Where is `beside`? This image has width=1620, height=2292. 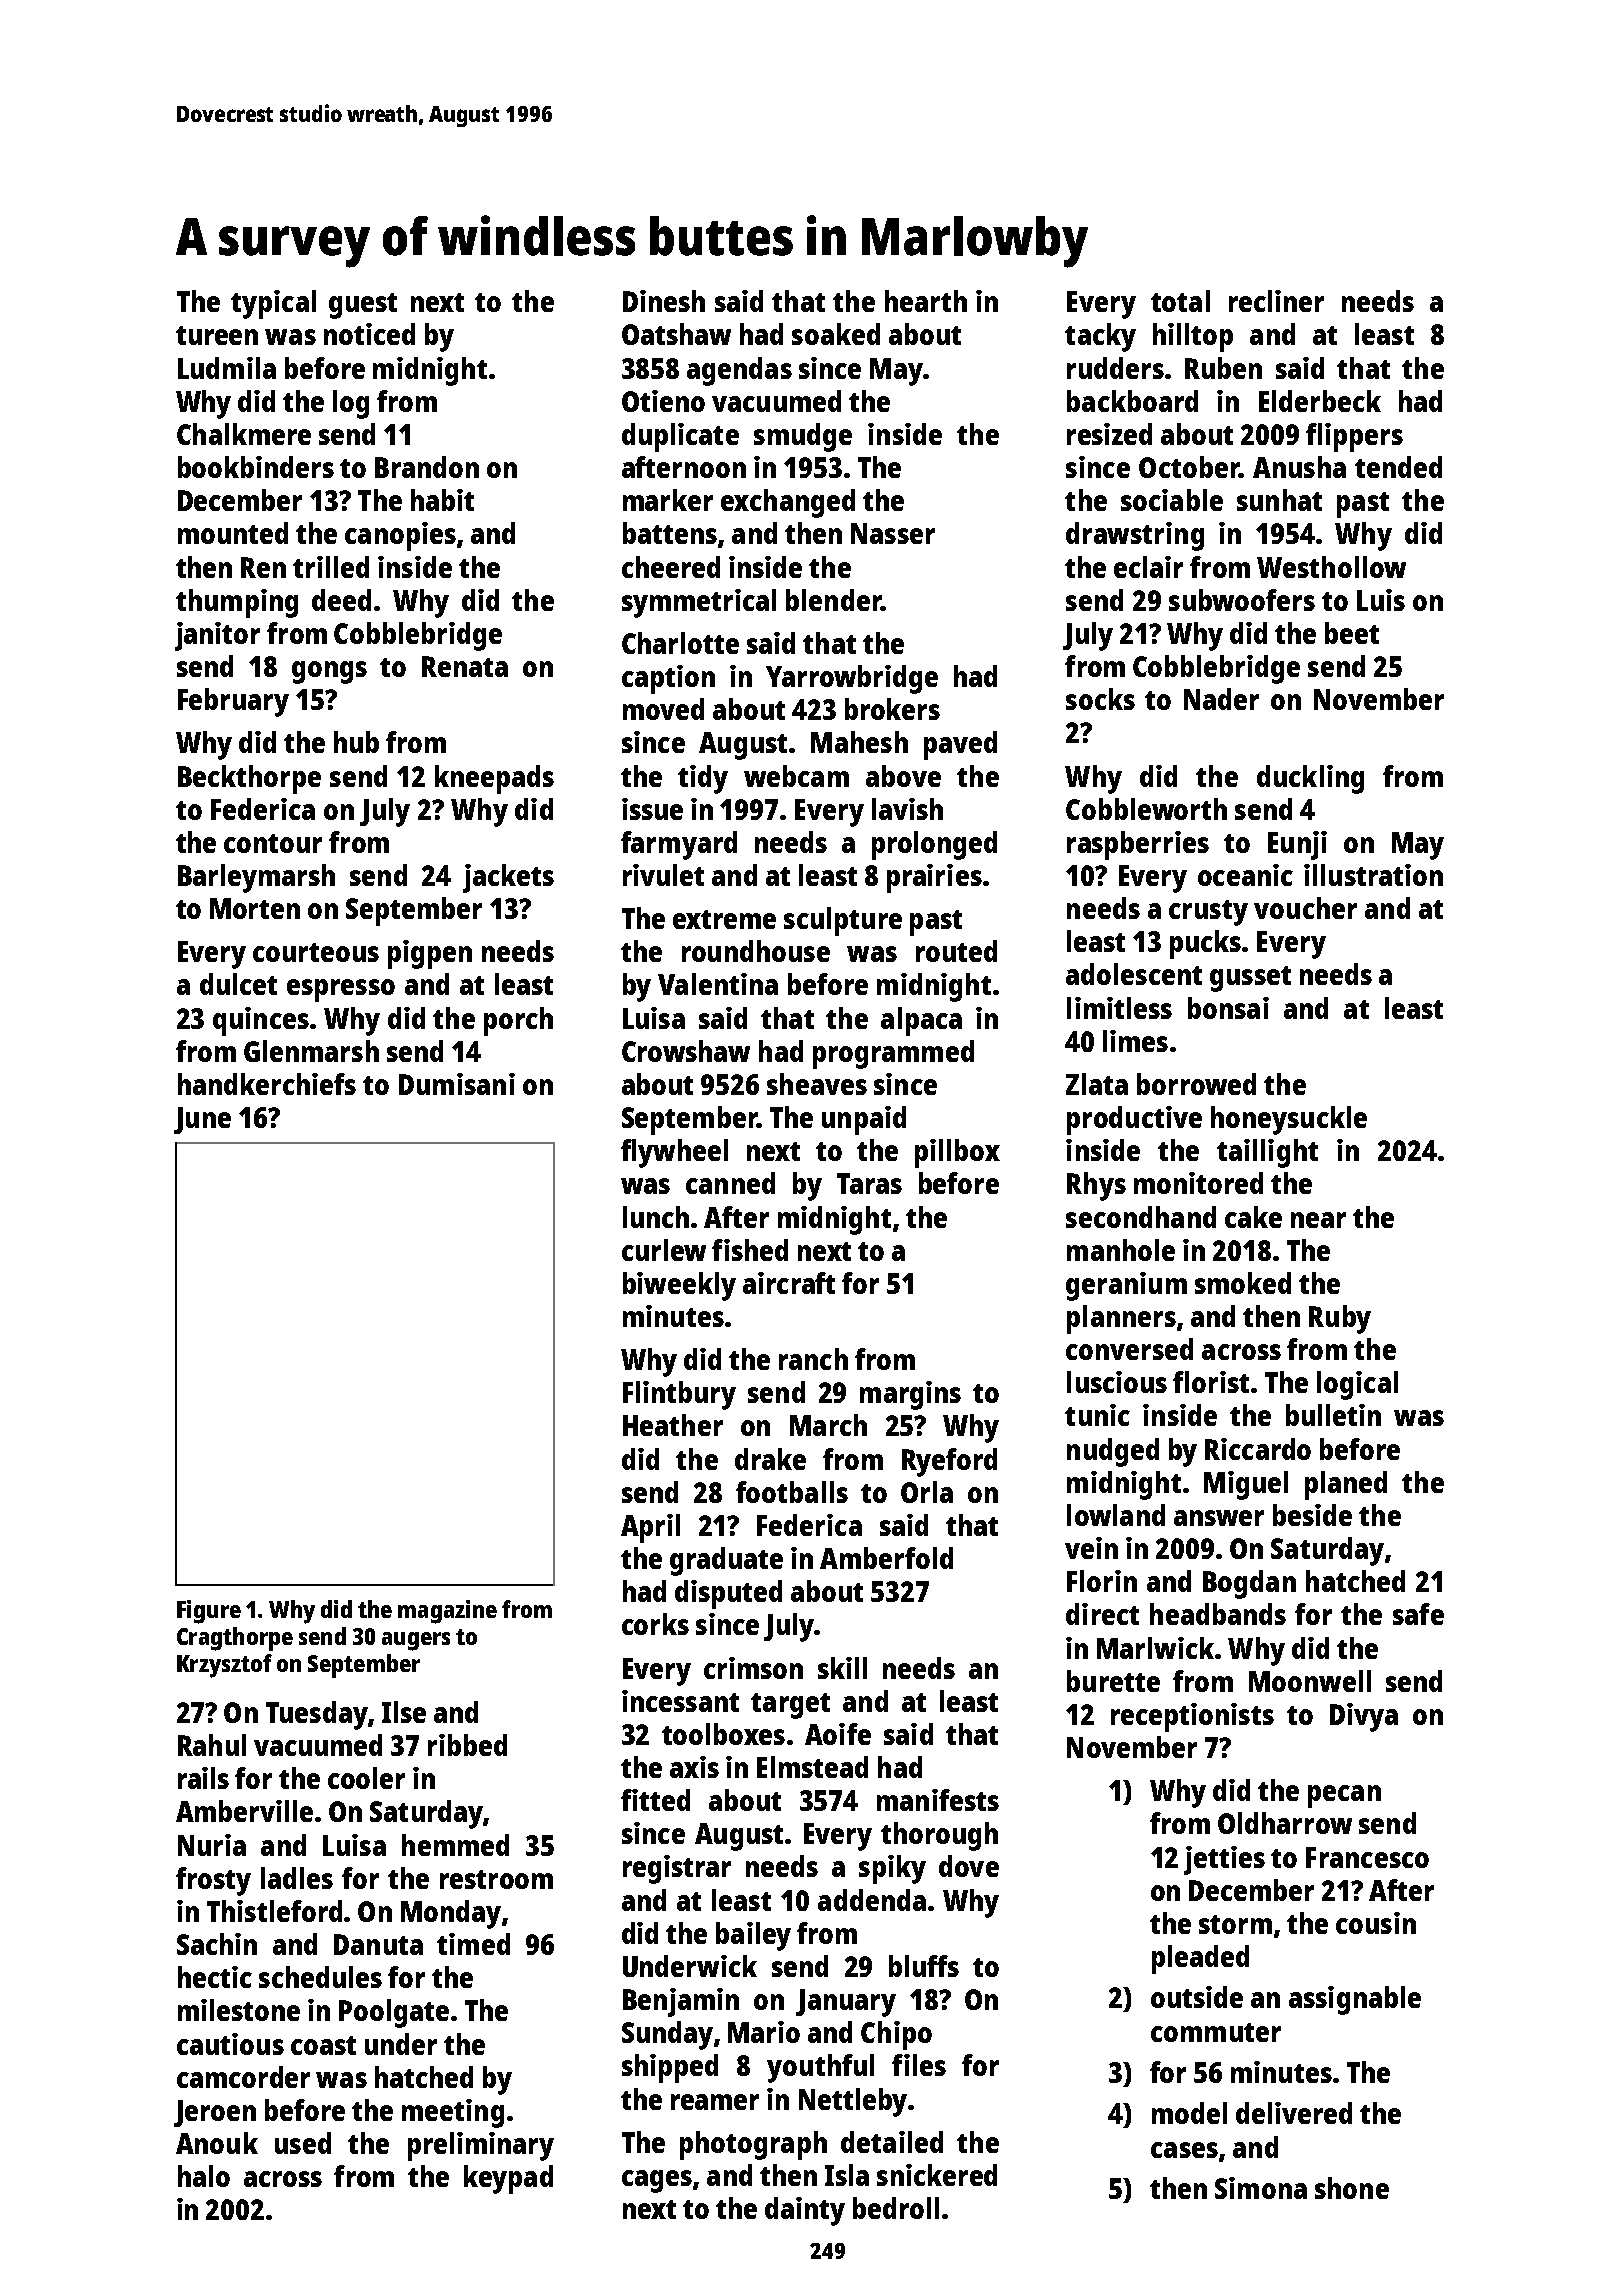
beside is located at coordinates (1312, 1515).
